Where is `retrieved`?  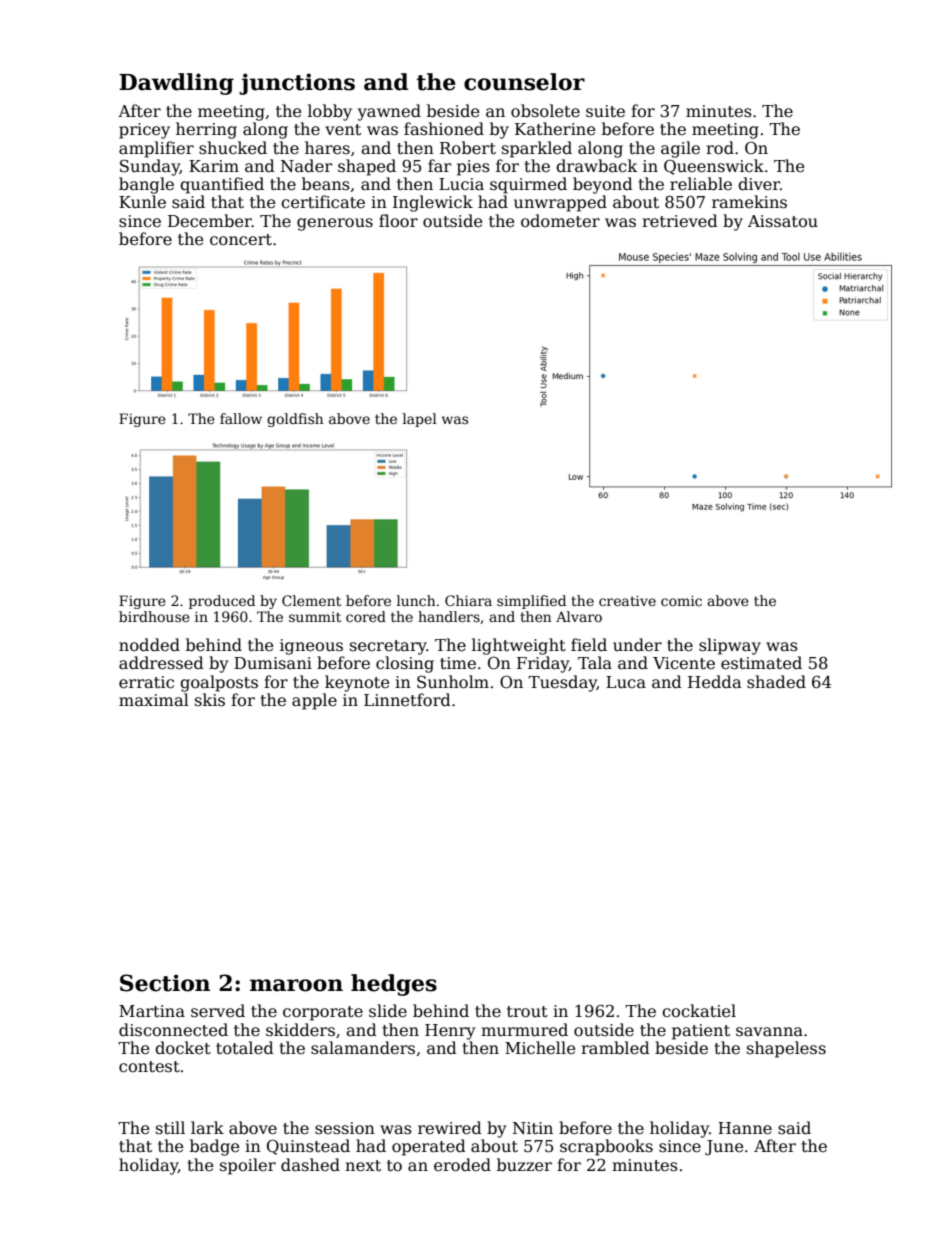
retrieved is located at coordinates (680, 221).
